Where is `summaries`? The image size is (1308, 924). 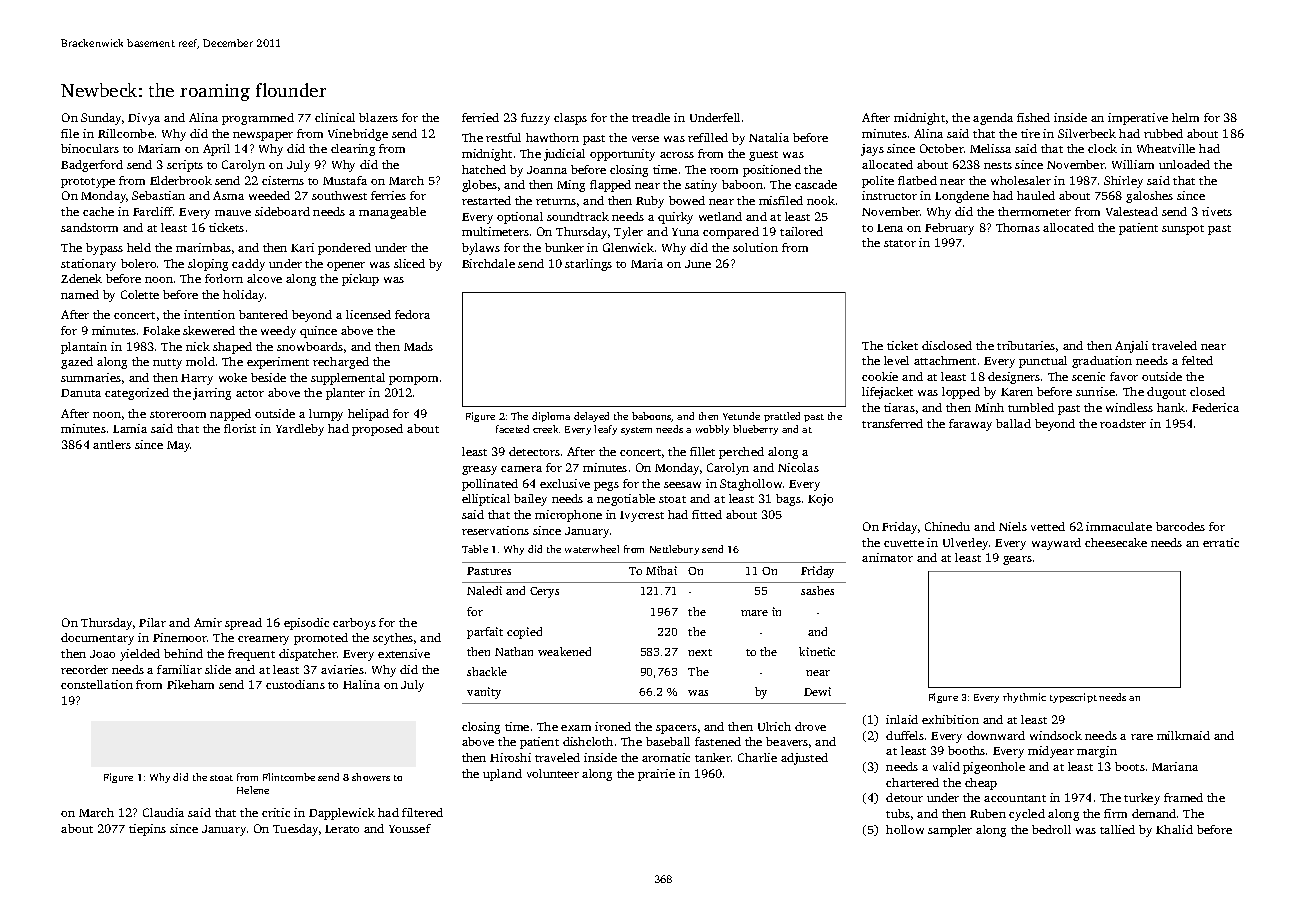
summaries is located at coordinates (91, 377).
